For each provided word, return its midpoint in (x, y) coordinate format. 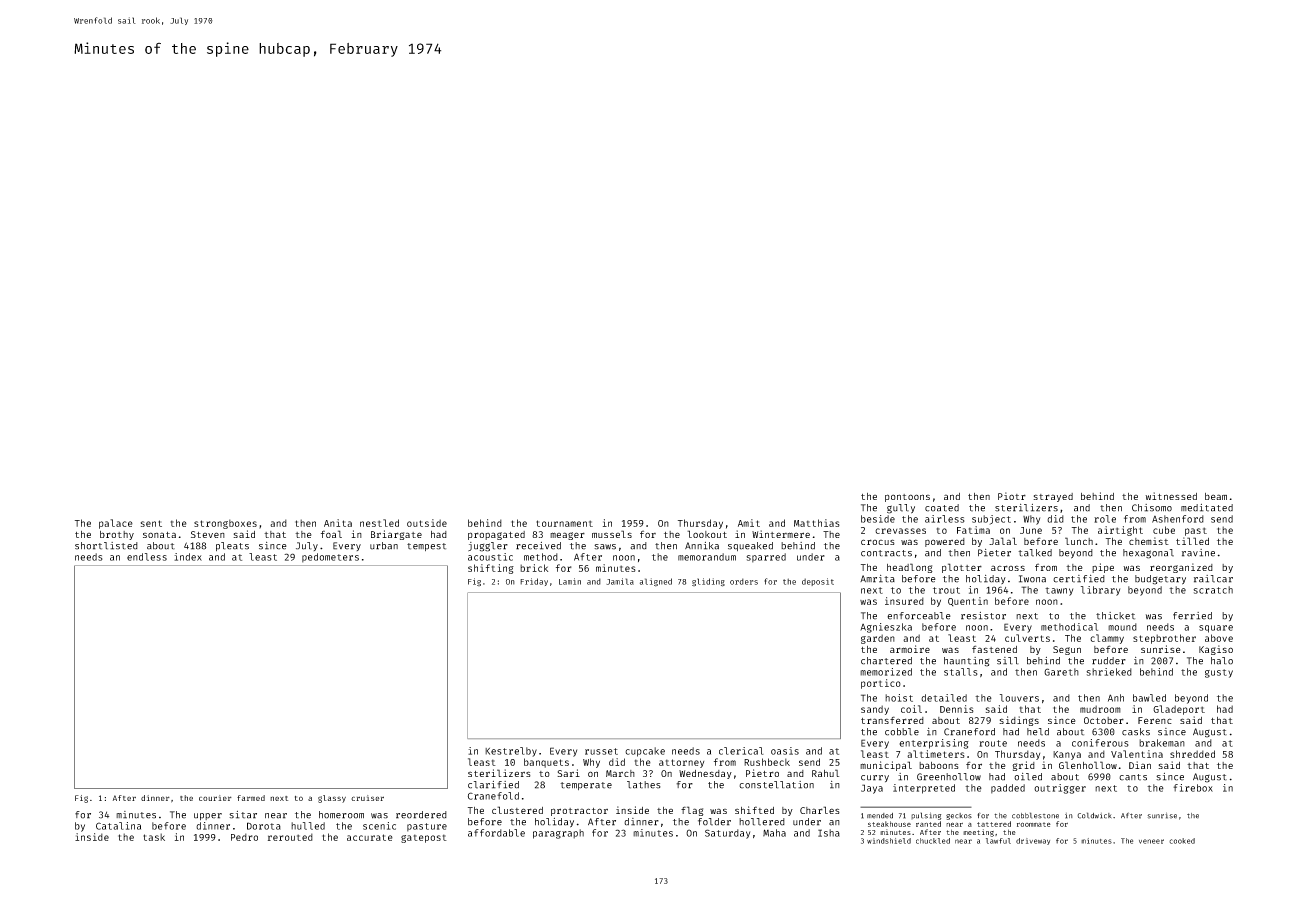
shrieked (1109, 672)
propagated (496, 535)
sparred (766, 558)
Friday (534, 582)
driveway (1033, 841)
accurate (370, 837)
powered (945, 542)
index (188, 557)
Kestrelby (511, 752)
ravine (1198, 553)
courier (215, 798)
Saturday (727, 834)
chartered (886, 661)
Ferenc (1155, 720)
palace (116, 524)
